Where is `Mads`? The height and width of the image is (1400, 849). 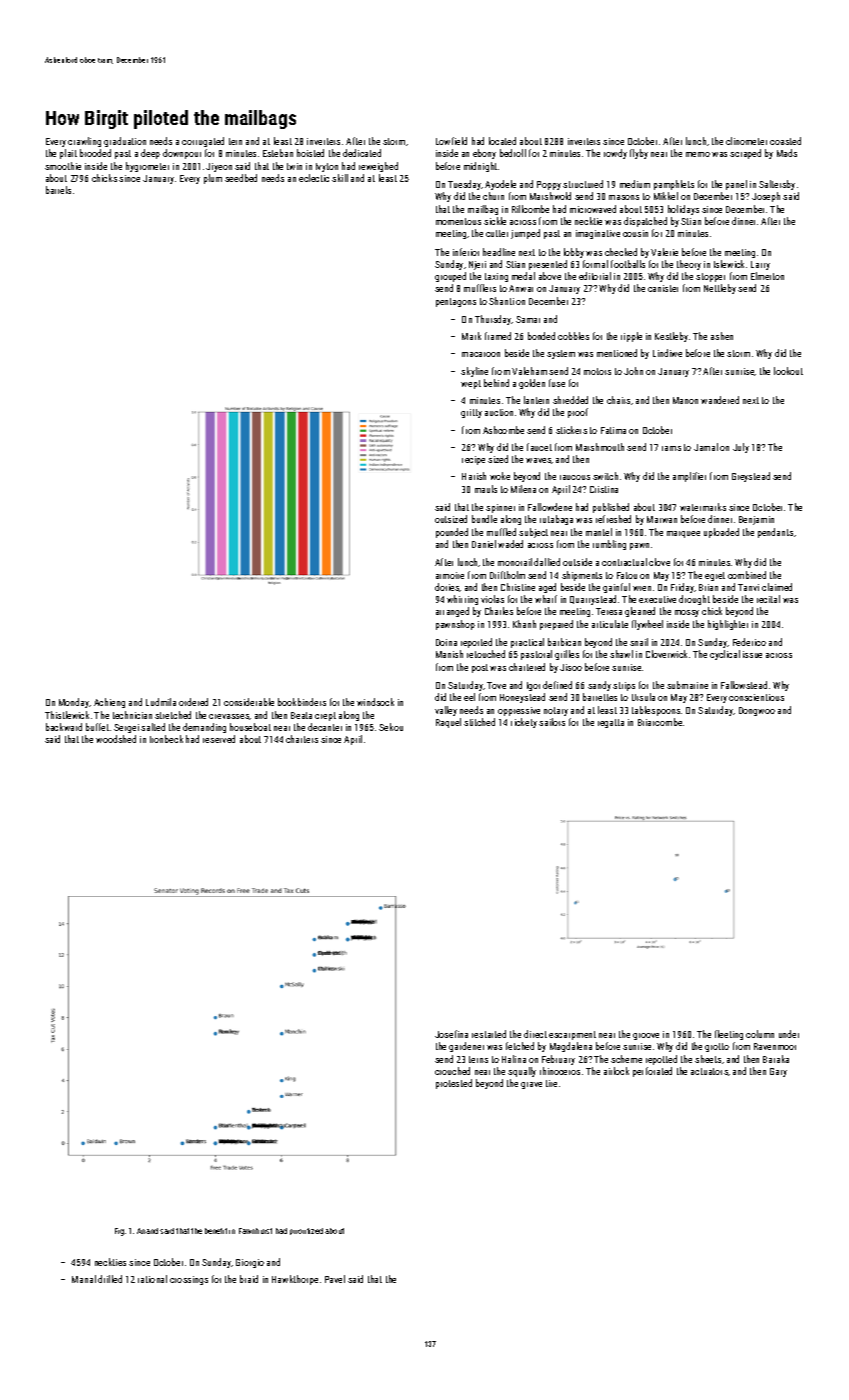
Mads is located at coordinates (787, 153).
